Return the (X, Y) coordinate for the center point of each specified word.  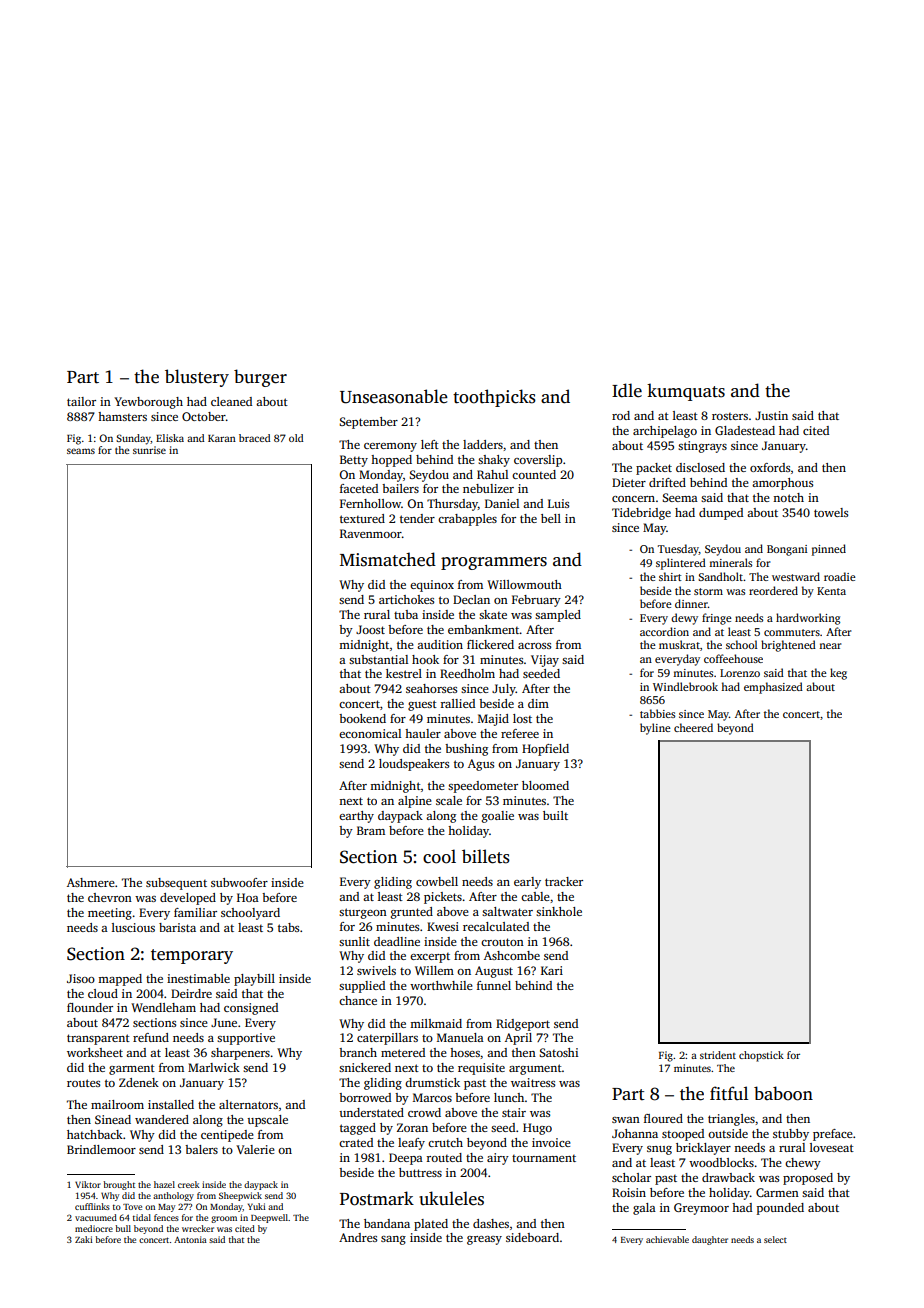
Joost (370, 629)
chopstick (761, 1056)
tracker (564, 881)
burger (260, 378)
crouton (502, 942)
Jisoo (81, 978)
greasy (484, 1240)
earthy (356, 817)
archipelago (665, 432)
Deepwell (269, 1218)
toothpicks (494, 398)
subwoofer (239, 882)
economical (370, 733)
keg (838, 674)
